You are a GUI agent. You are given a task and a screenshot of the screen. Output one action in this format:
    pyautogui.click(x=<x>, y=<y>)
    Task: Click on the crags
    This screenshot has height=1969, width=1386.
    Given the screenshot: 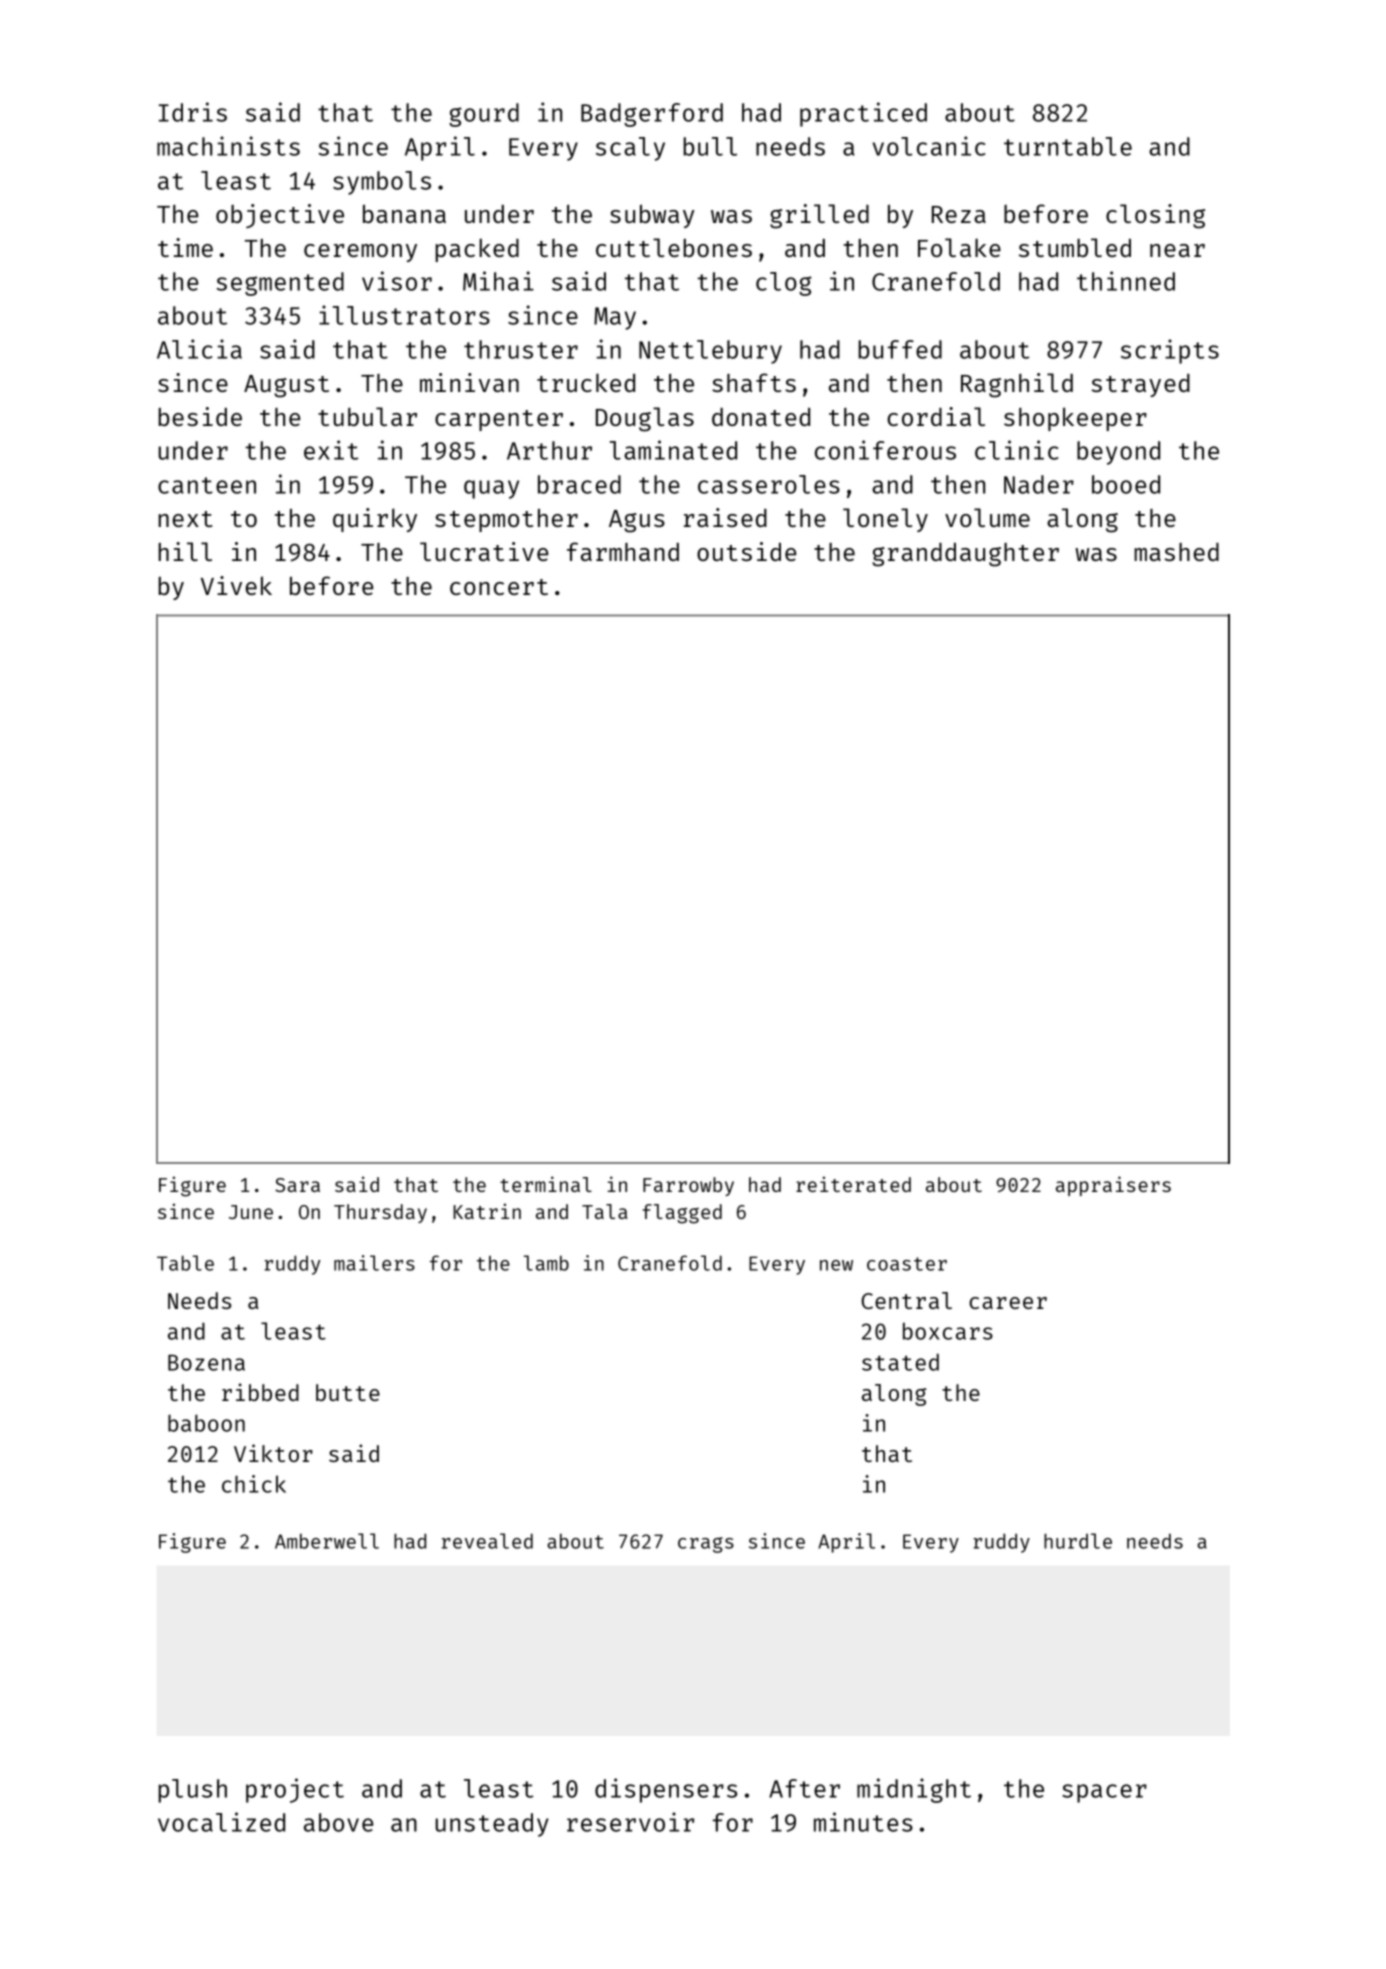 What is the action you would take?
    pyautogui.click(x=706, y=1545)
